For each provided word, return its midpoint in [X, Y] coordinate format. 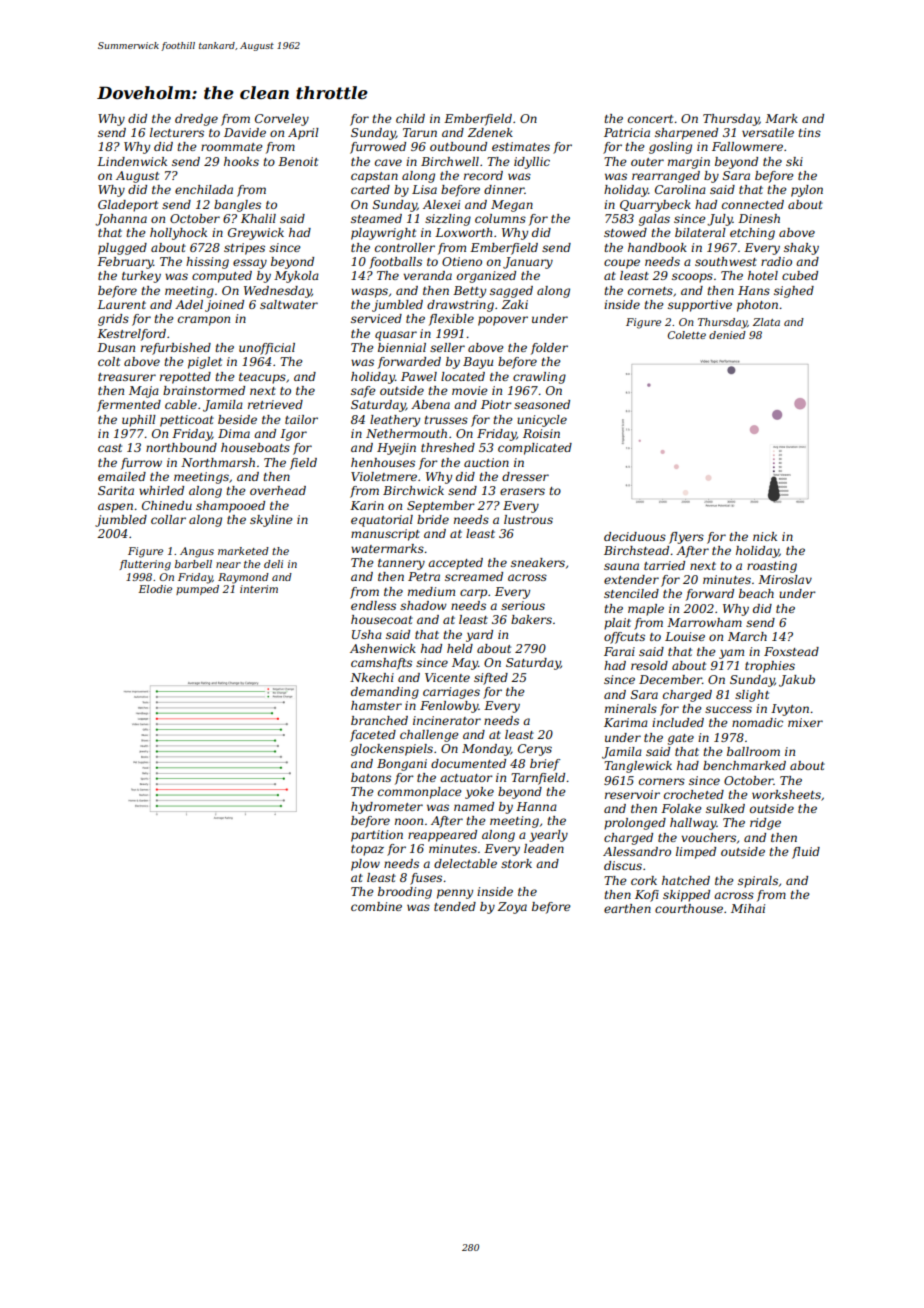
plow [365, 865]
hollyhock [178, 234]
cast [110, 448]
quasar [396, 336]
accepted [455, 564]
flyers [686, 538]
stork [516, 863]
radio [776, 261]
